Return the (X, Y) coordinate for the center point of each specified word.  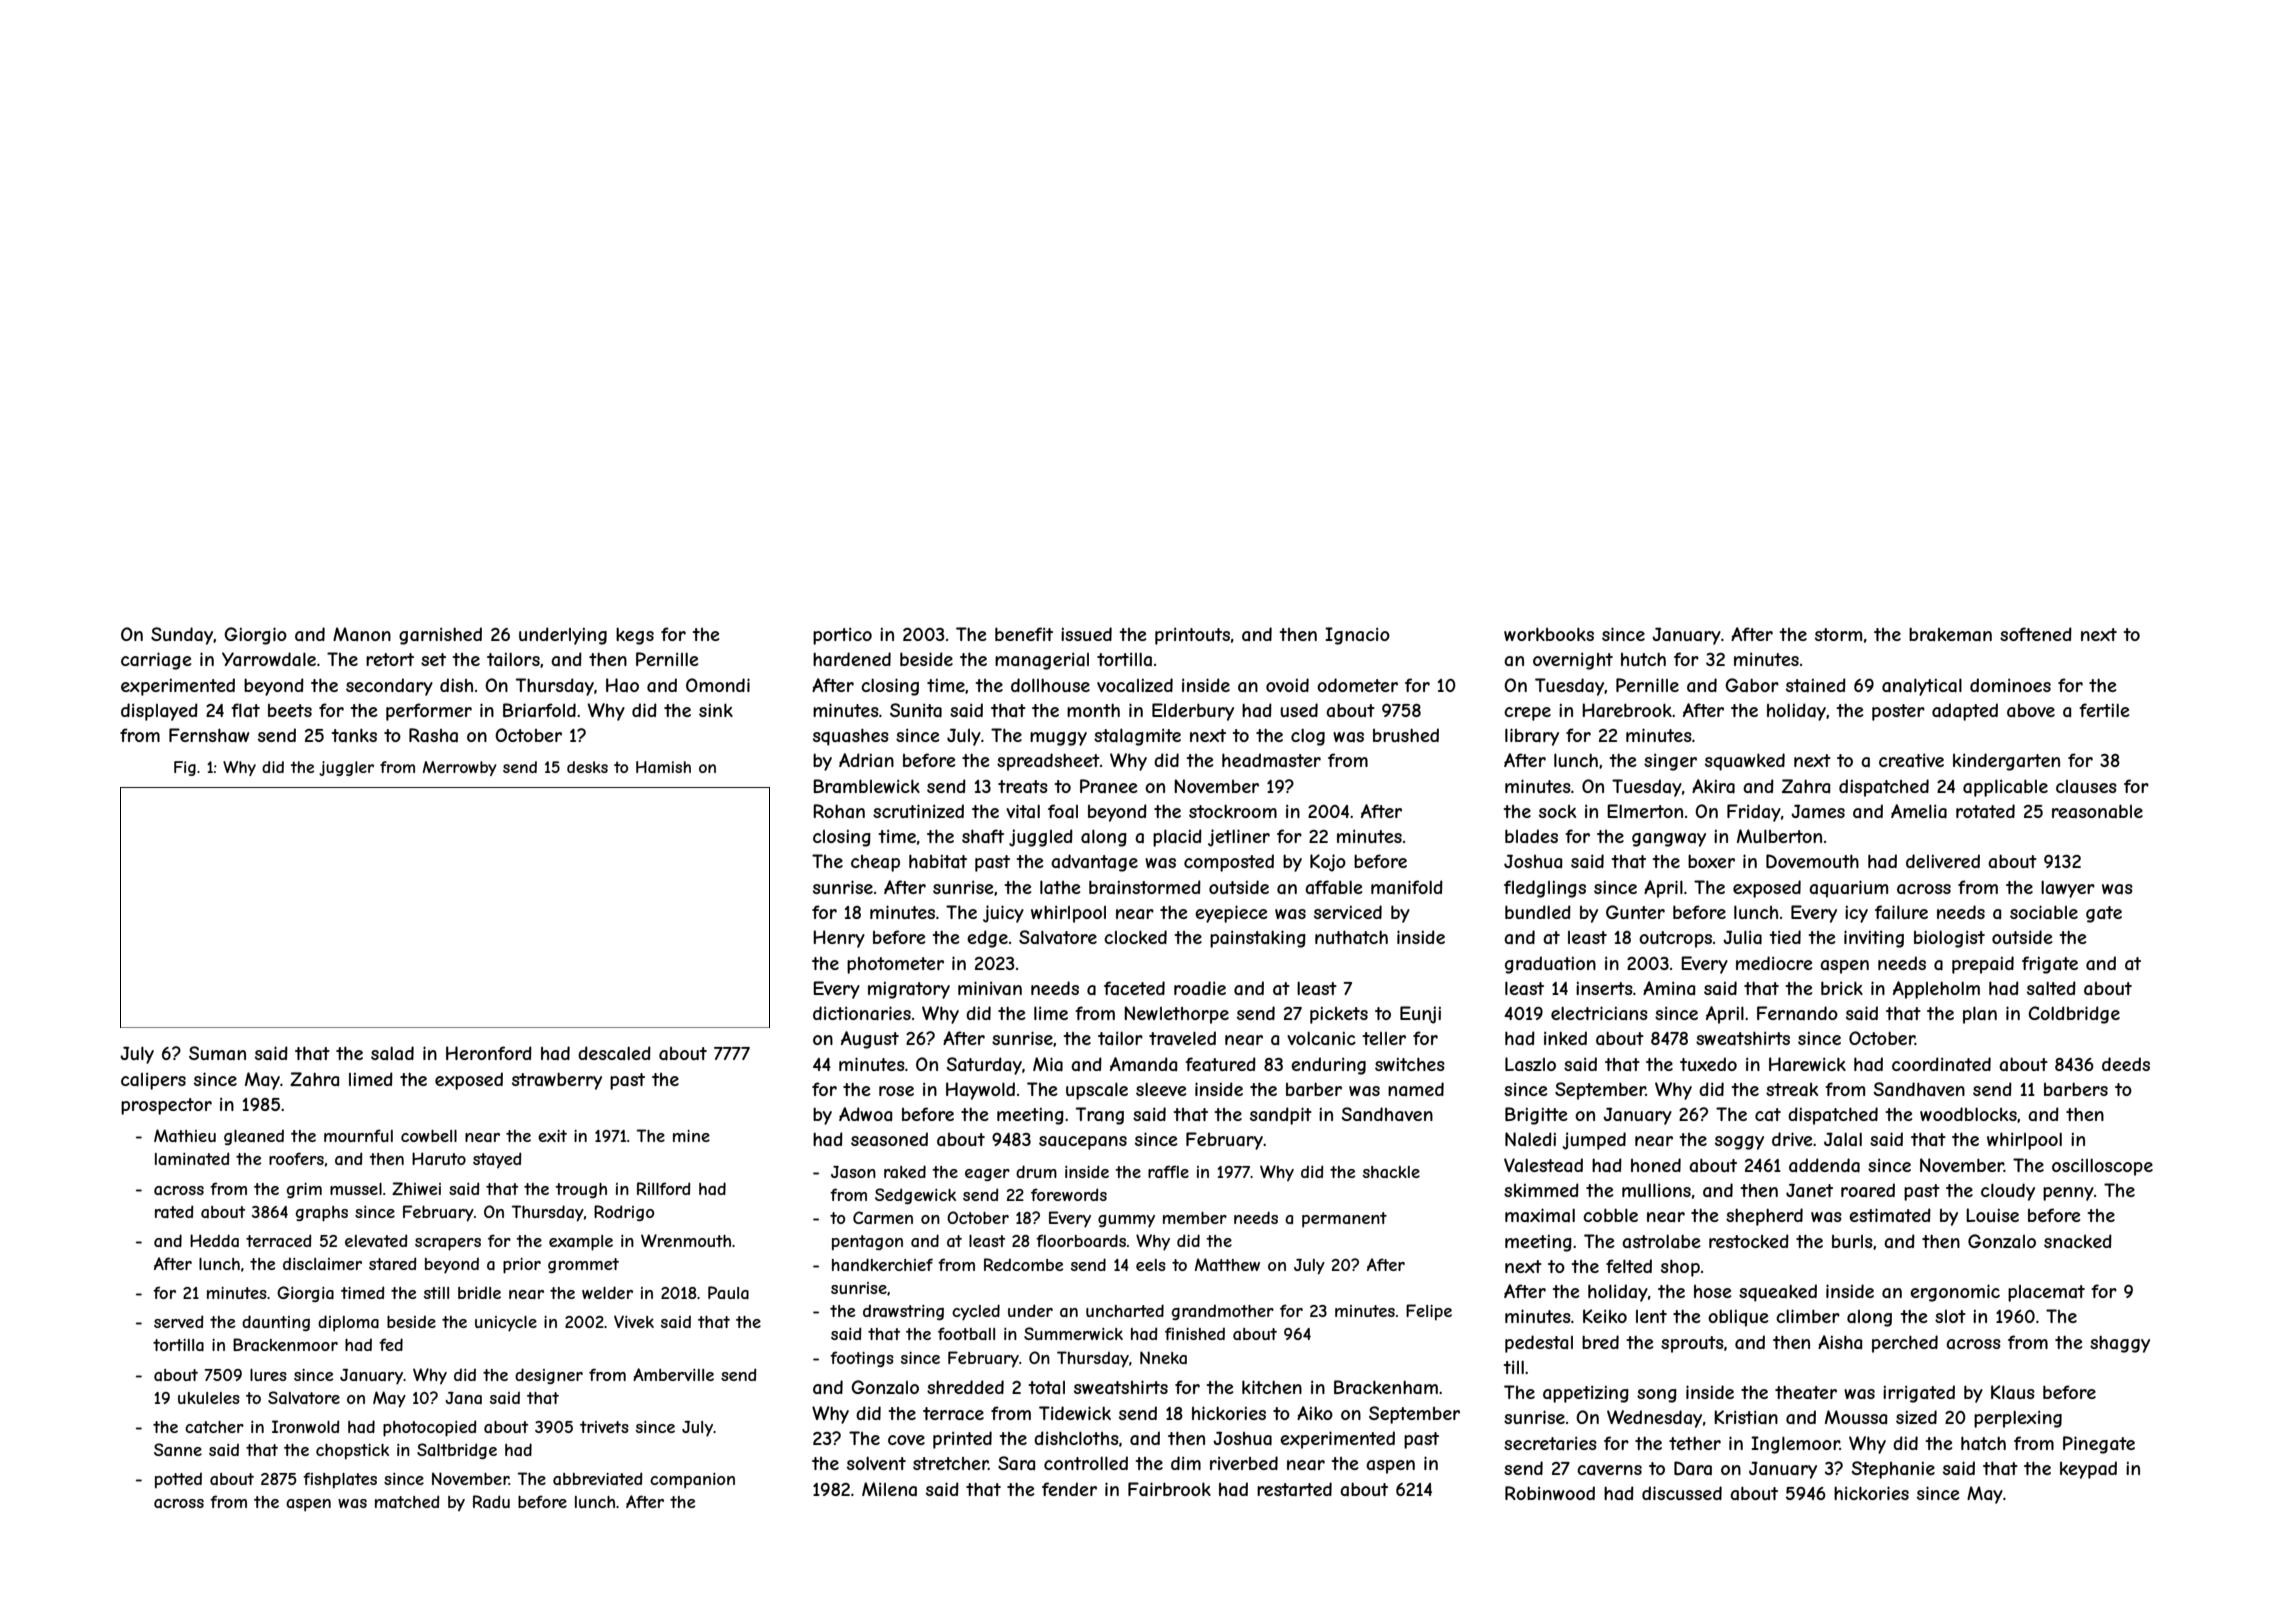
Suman (217, 1053)
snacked (2078, 1241)
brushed (1406, 735)
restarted (1294, 1489)
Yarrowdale (269, 659)
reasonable (2097, 811)
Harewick (1807, 1064)
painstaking (1258, 939)
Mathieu (185, 1135)
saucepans (1083, 1143)
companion (692, 1480)
